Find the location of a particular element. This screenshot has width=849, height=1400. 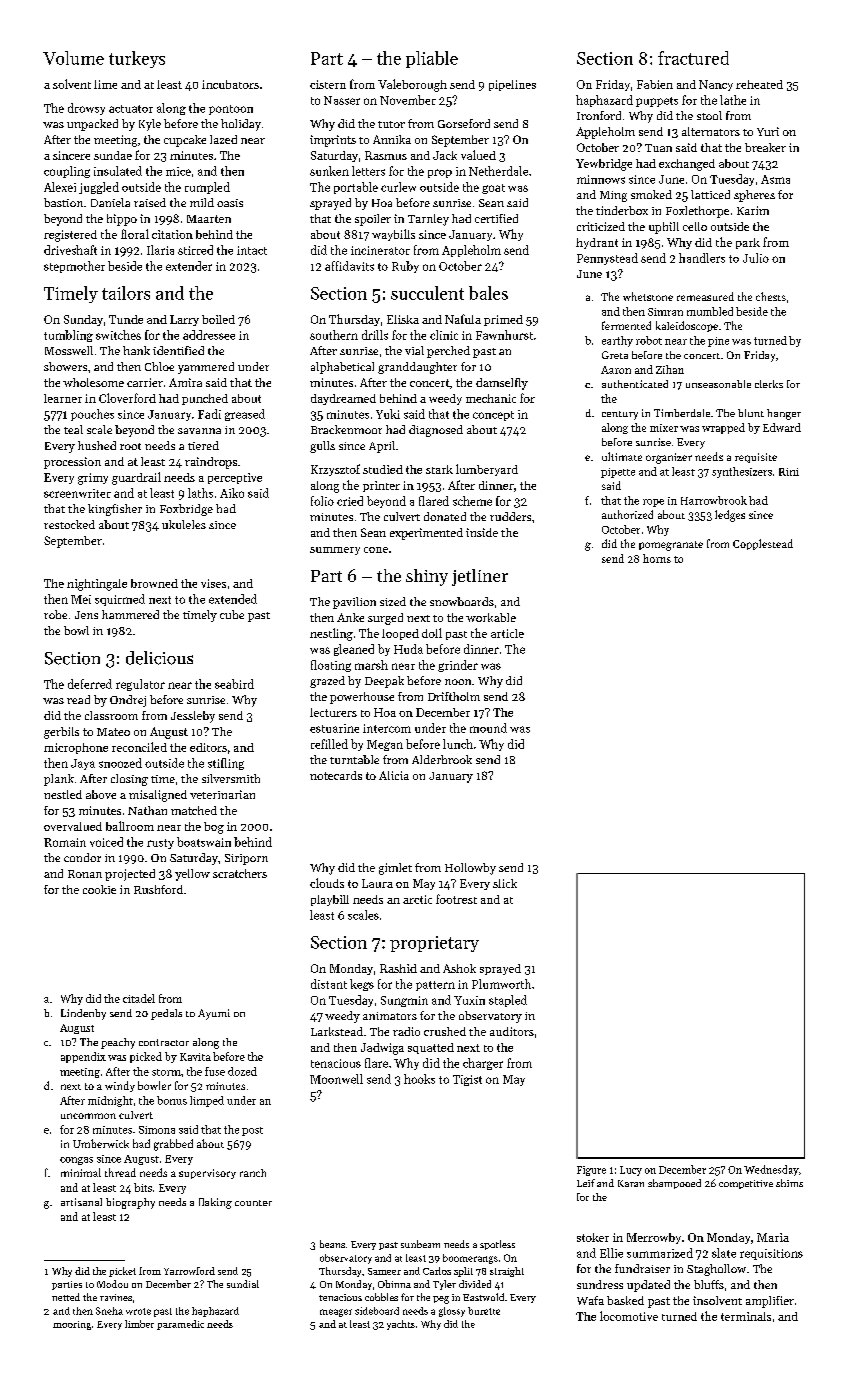

paramedic is located at coordinates (180, 1325).
